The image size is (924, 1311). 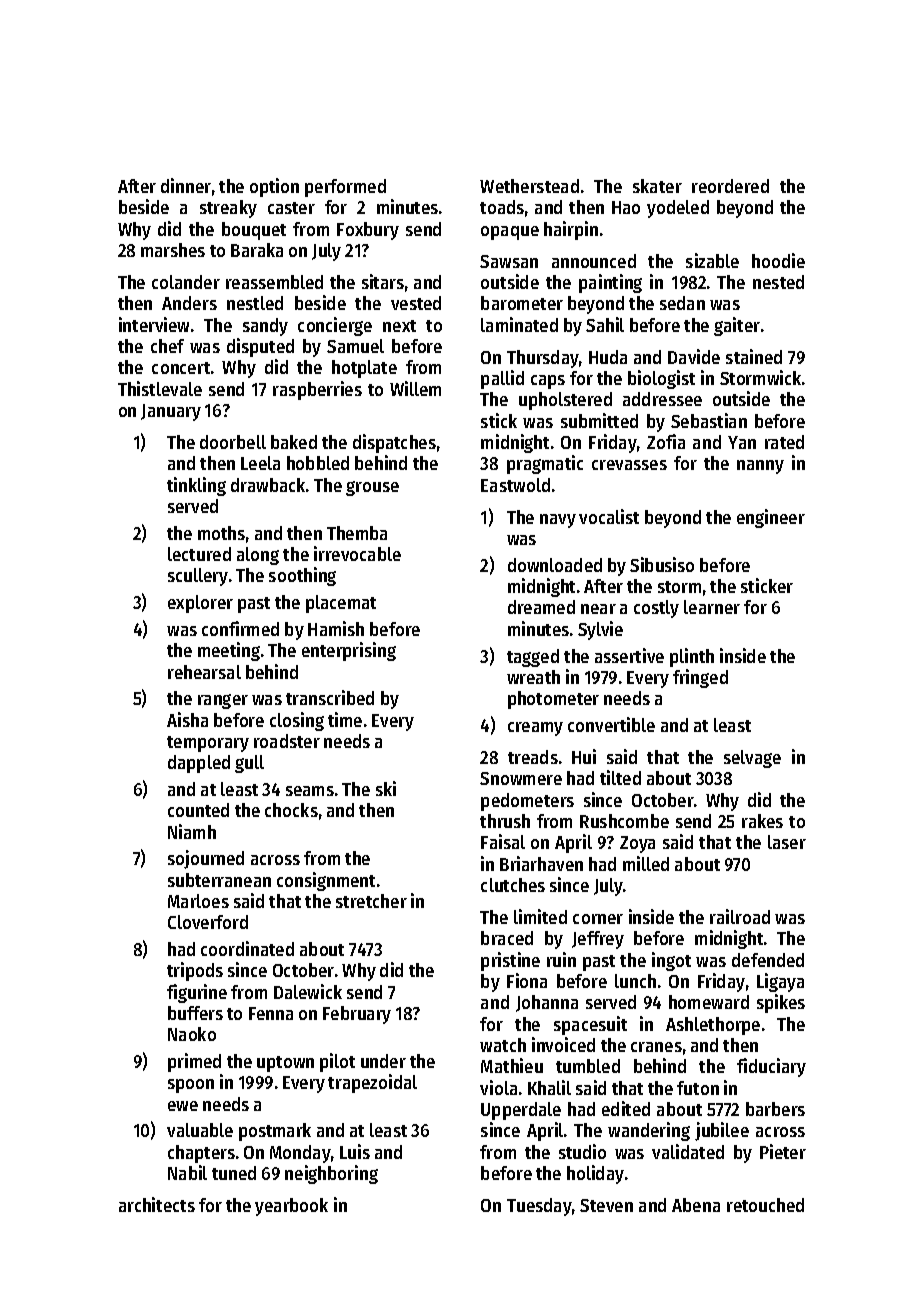 What do you see at coordinates (157, 1204) in the screenshot?
I see `architects` at bounding box center [157, 1204].
